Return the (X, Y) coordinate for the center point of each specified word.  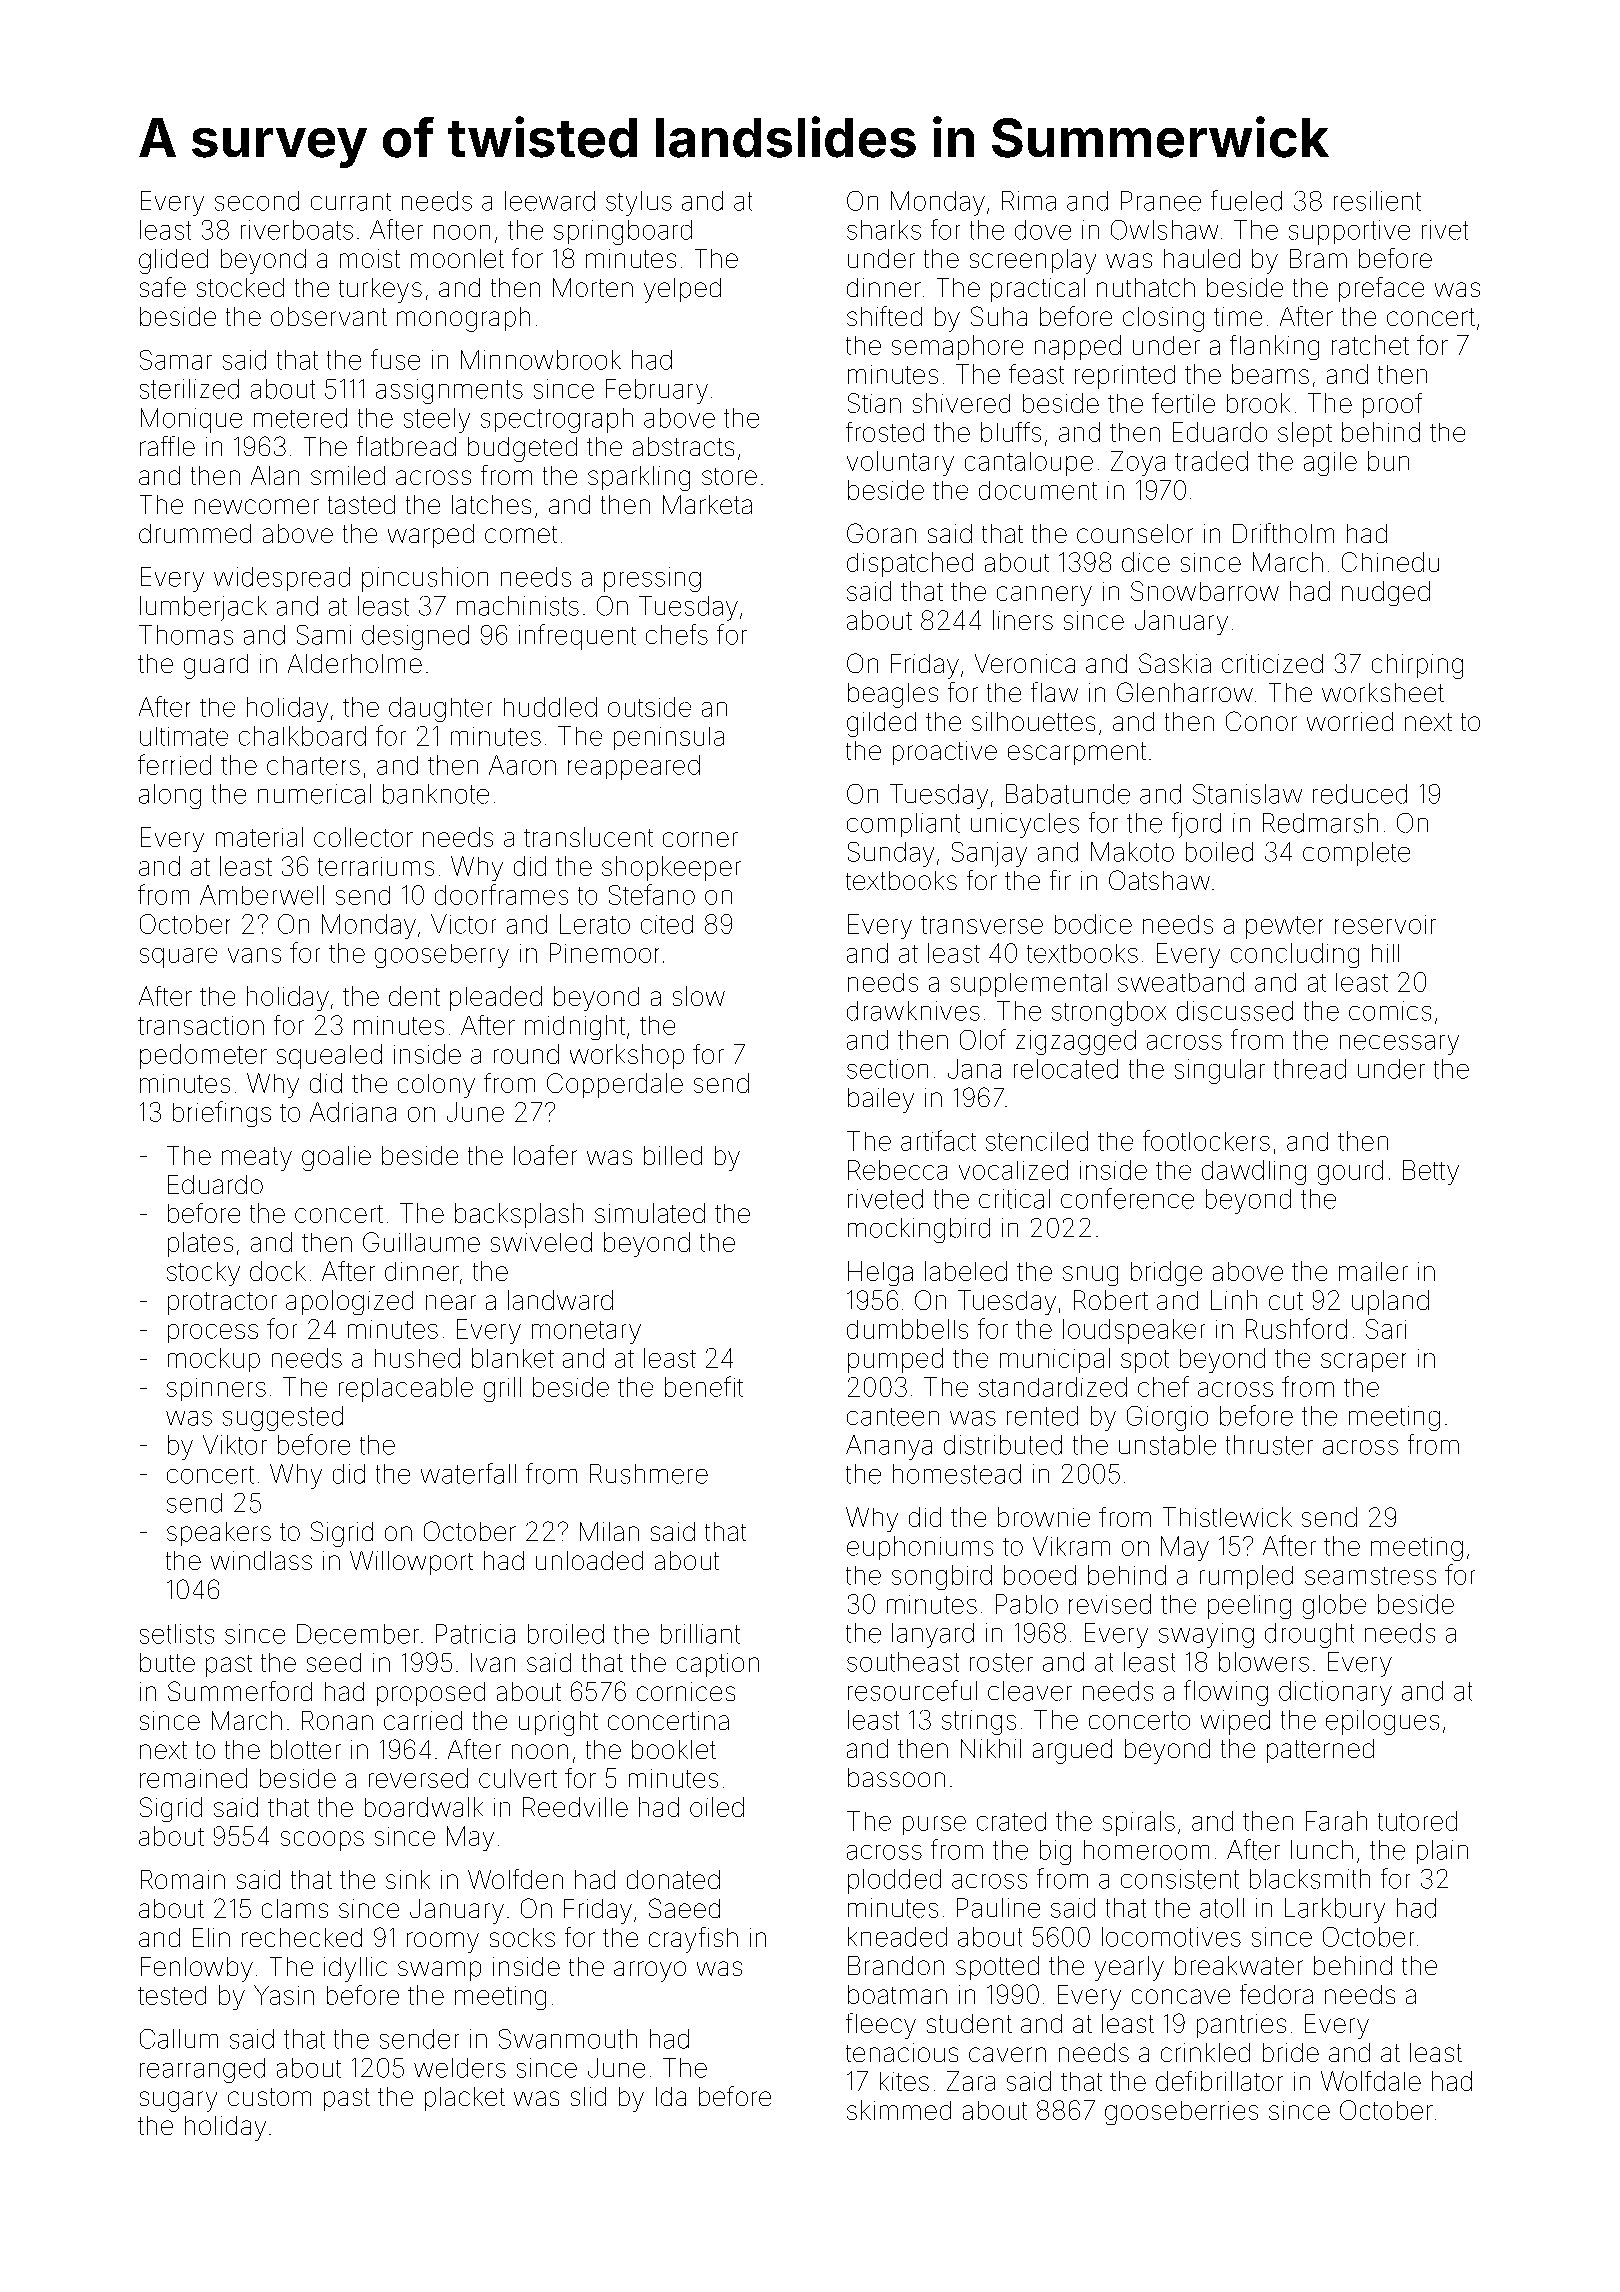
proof (1392, 405)
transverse (982, 925)
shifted (884, 316)
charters (313, 765)
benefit (704, 1386)
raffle (167, 446)
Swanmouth (568, 2039)
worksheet (1383, 692)
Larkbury (1335, 1910)
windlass (261, 1560)
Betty (1431, 1172)
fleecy (881, 2026)
